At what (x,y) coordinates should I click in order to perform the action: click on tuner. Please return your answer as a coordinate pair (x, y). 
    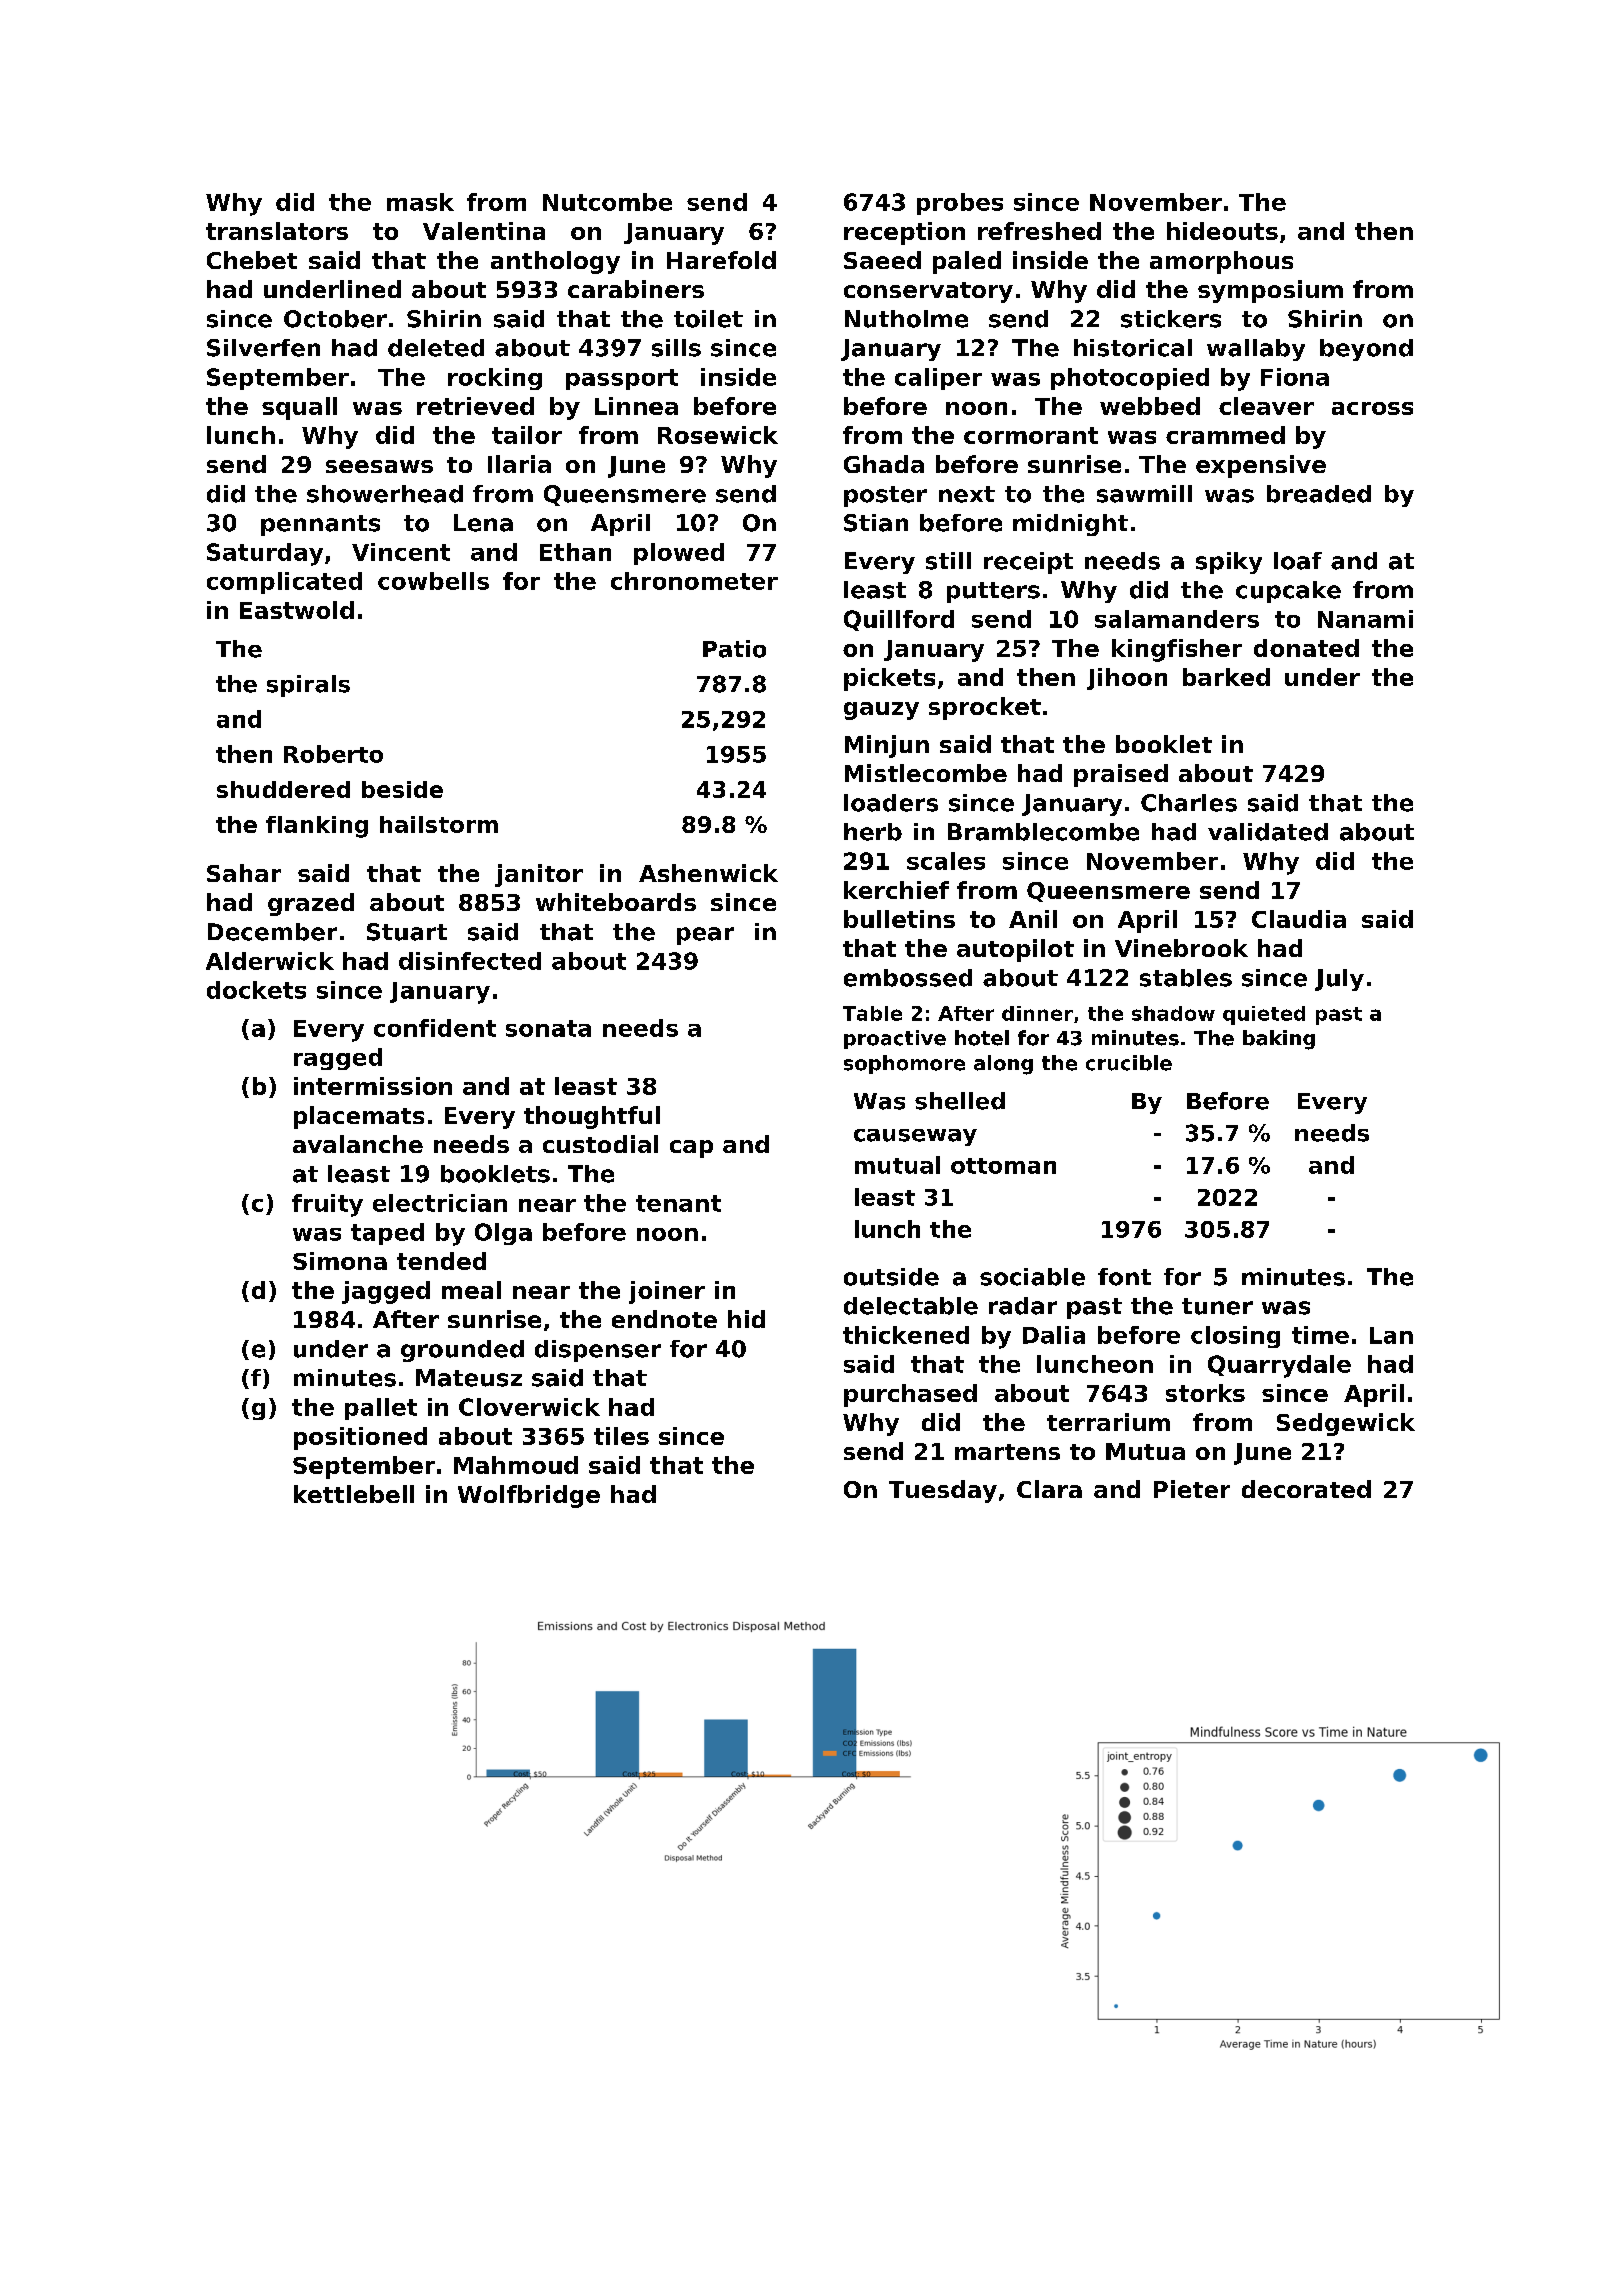
    Looking at the image, I should click on (1217, 1306).
